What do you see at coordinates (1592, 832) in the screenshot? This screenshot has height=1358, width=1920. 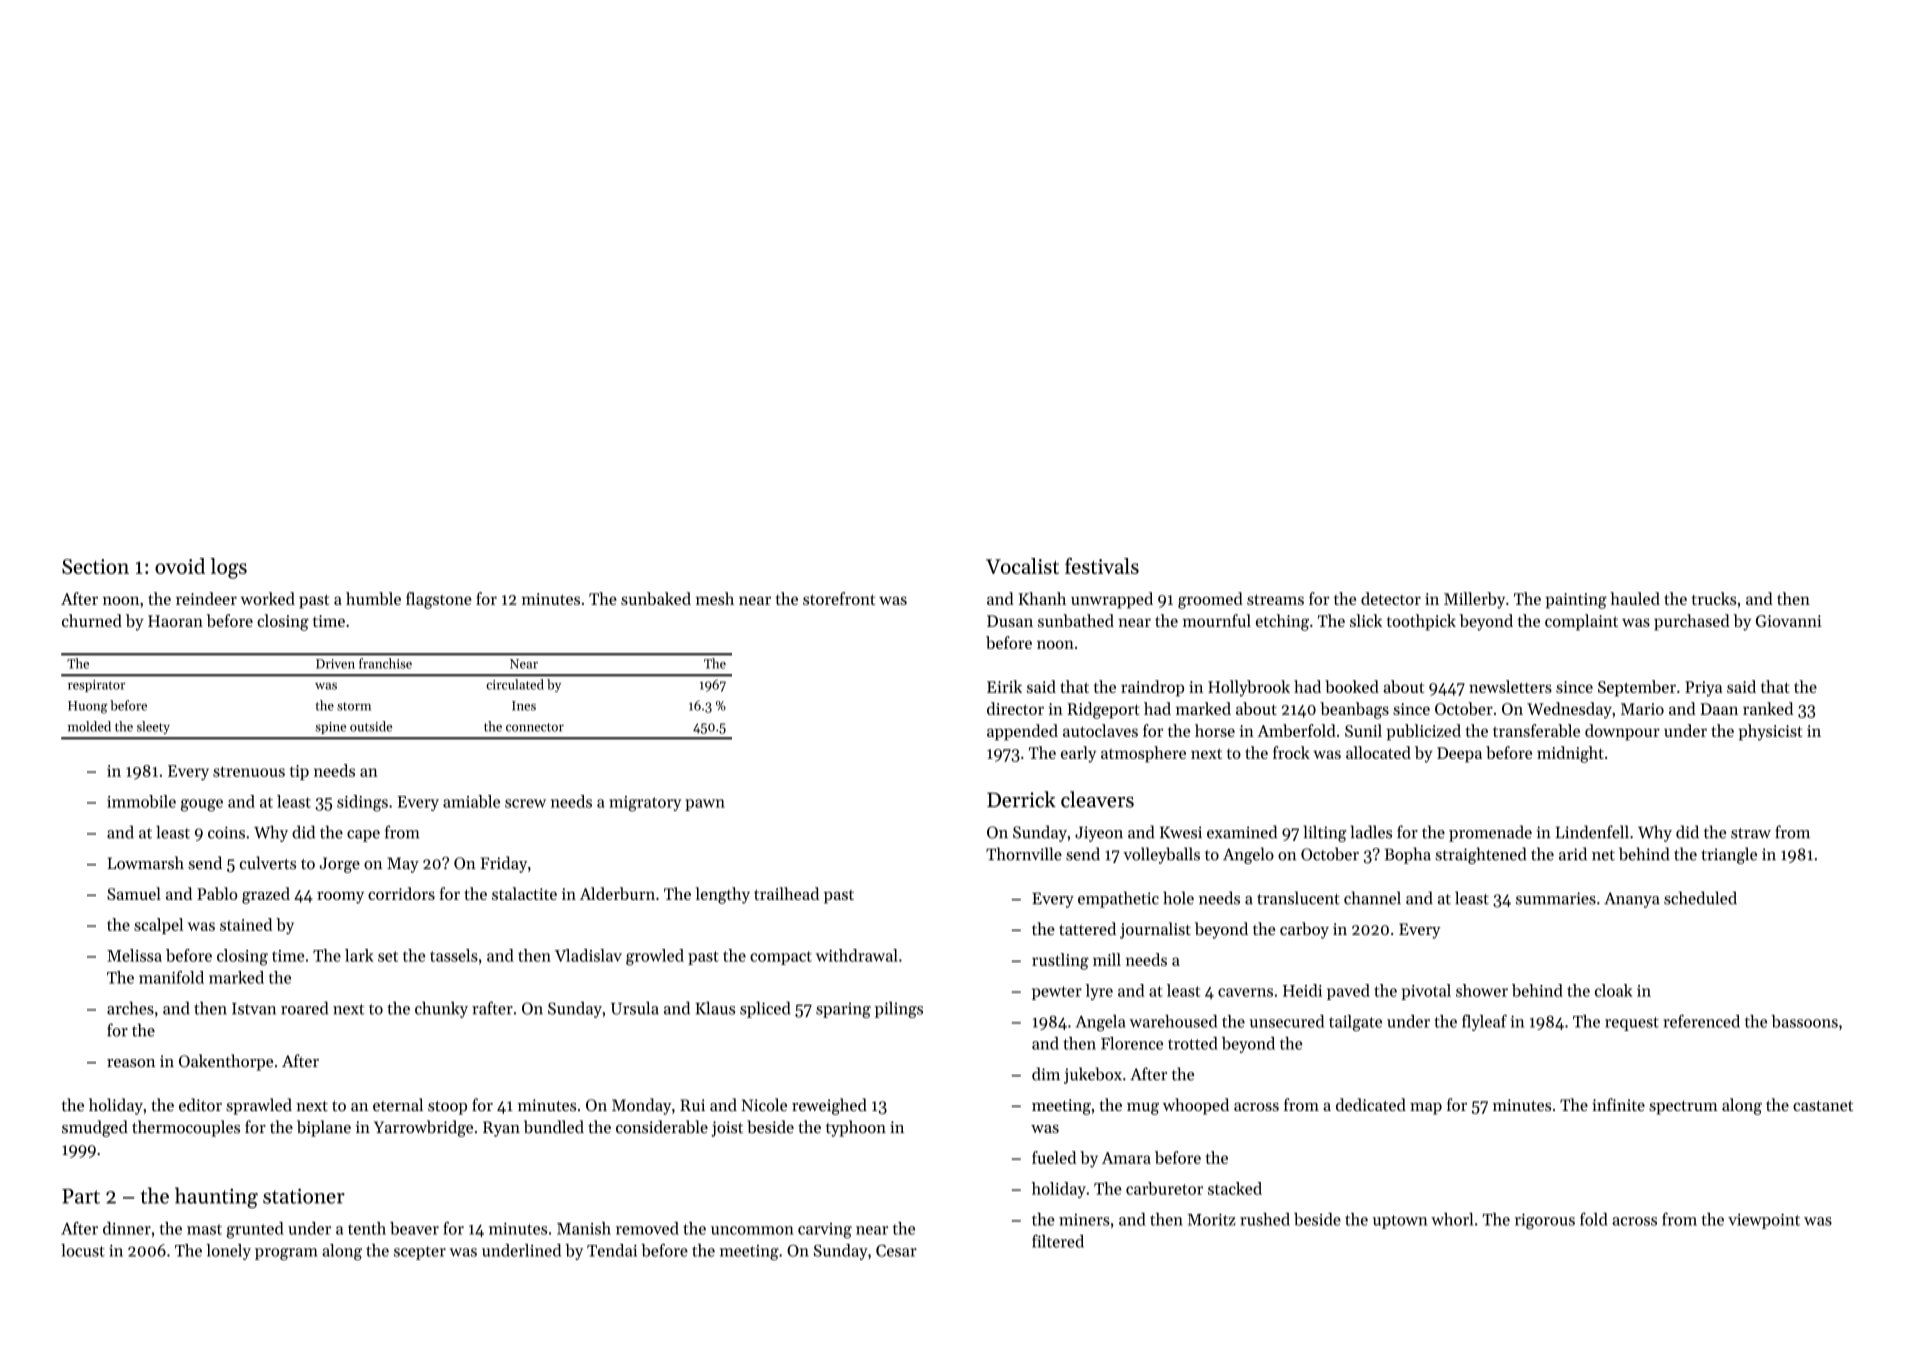 I see `Lindenfell` at bounding box center [1592, 832].
